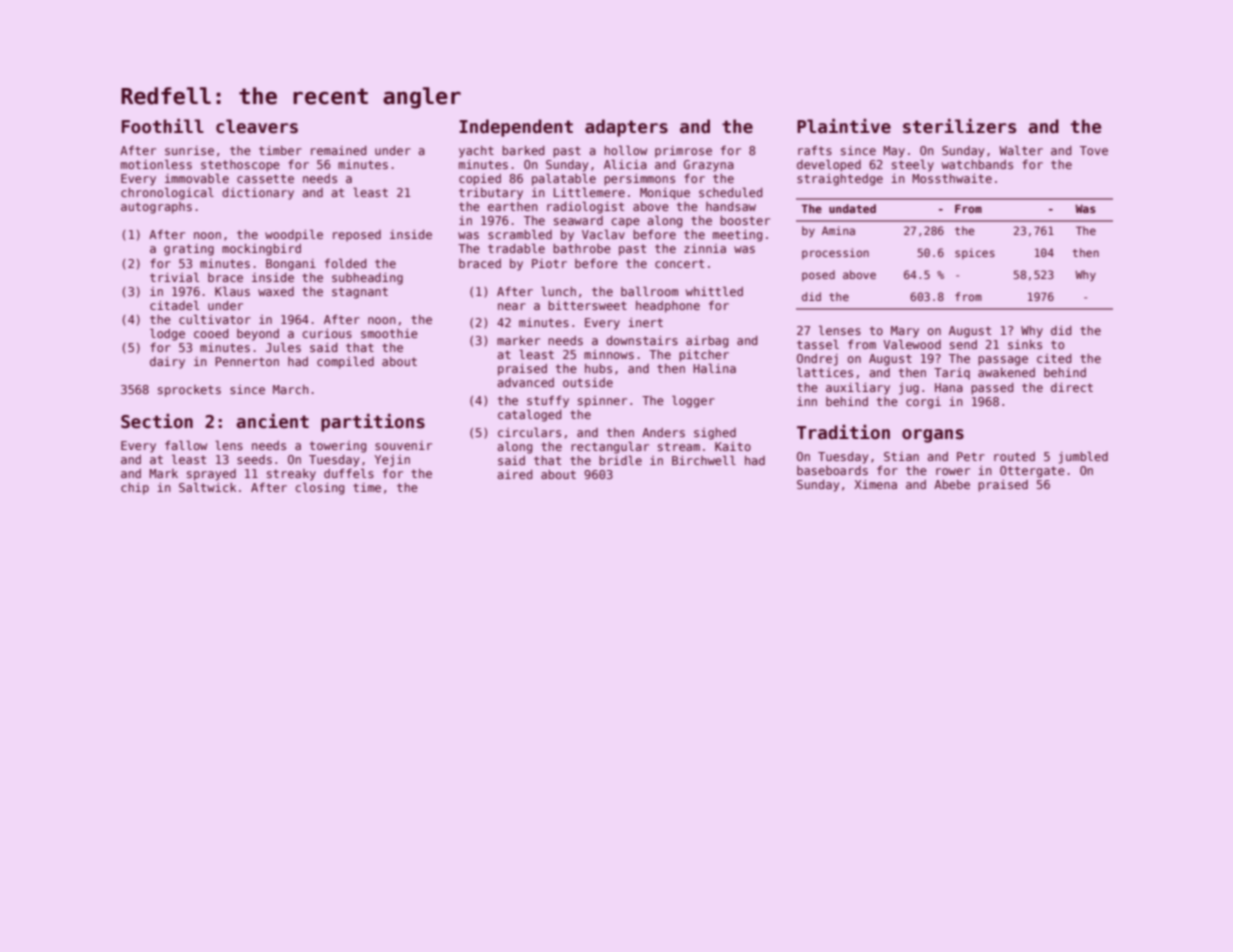 This screenshot has width=1233, height=952. I want to click on citadel, so click(174, 305).
